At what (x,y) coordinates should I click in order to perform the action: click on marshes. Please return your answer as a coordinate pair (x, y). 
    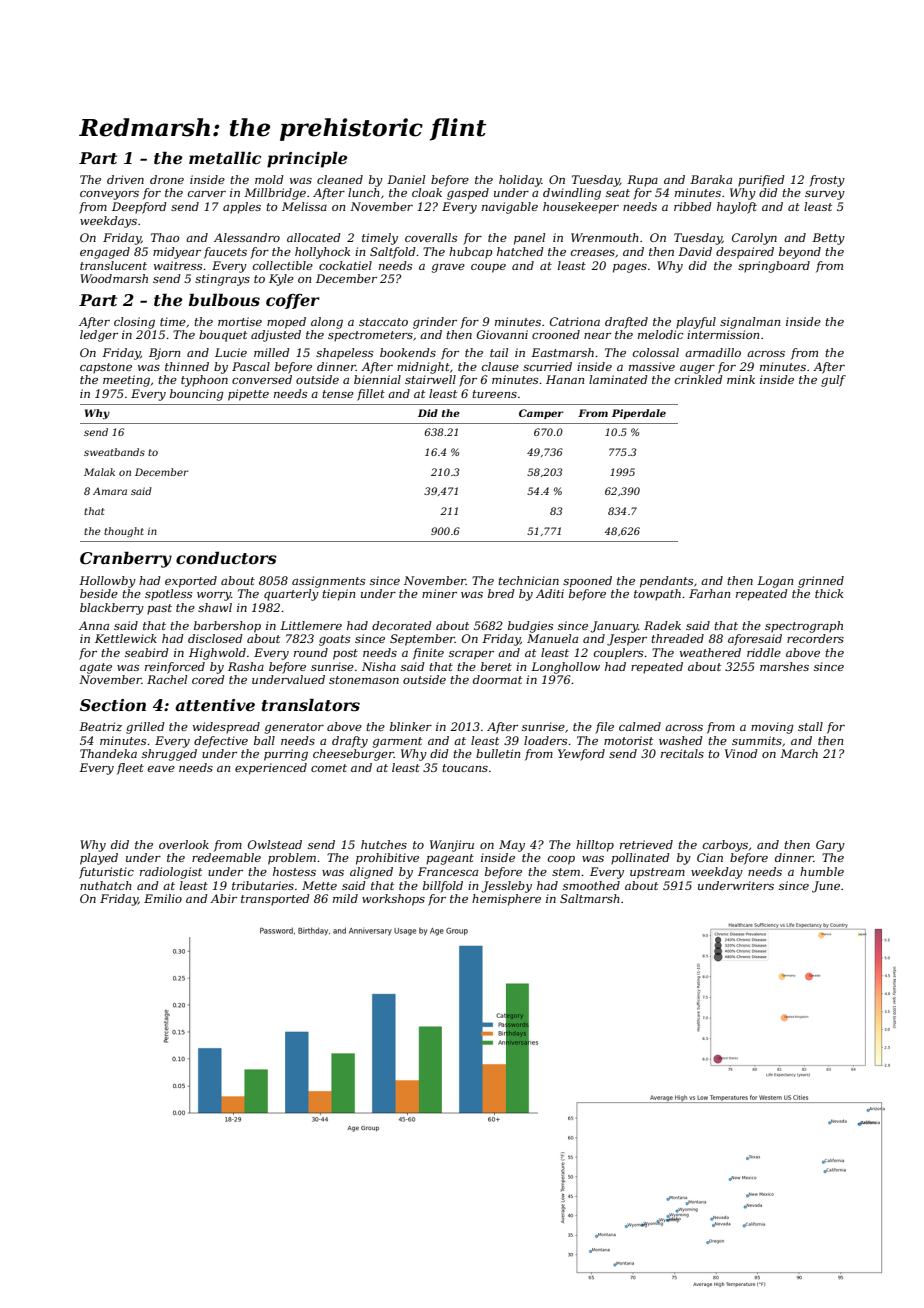
    Looking at the image, I should click on (784, 666).
